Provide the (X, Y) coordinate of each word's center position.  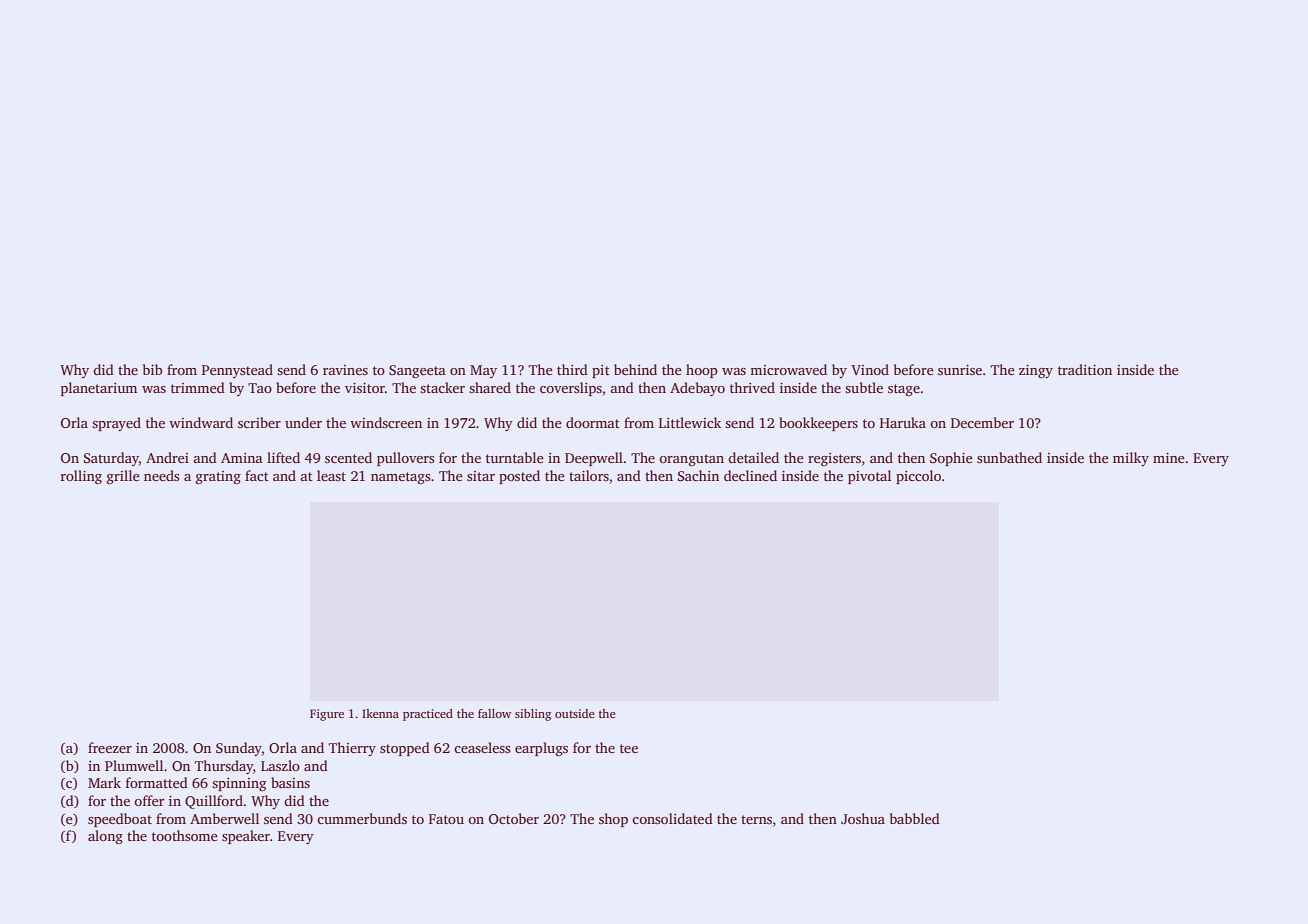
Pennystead (237, 371)
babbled (915, 818)
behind (635, 369)
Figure (327, 715)
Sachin (698, 475)
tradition (1085, 369)
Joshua (863, 818)
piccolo (918, 477)
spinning (239, 784)
